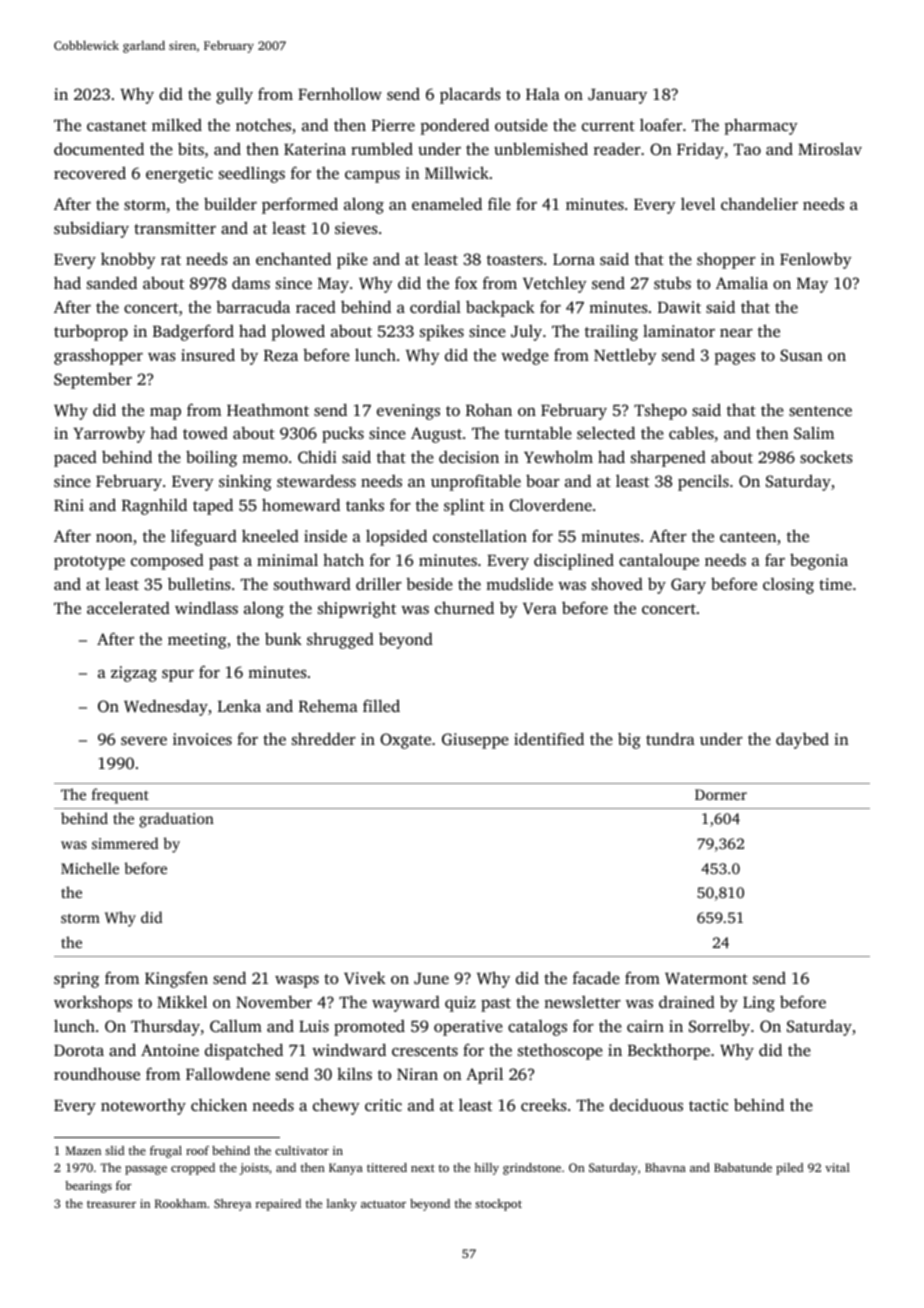 This screenshot has height=1308, width=924. What do you see at coordinates (340, 93) in the screenshot?
I see `Fernhollow` at bounding box center [340, 93].
